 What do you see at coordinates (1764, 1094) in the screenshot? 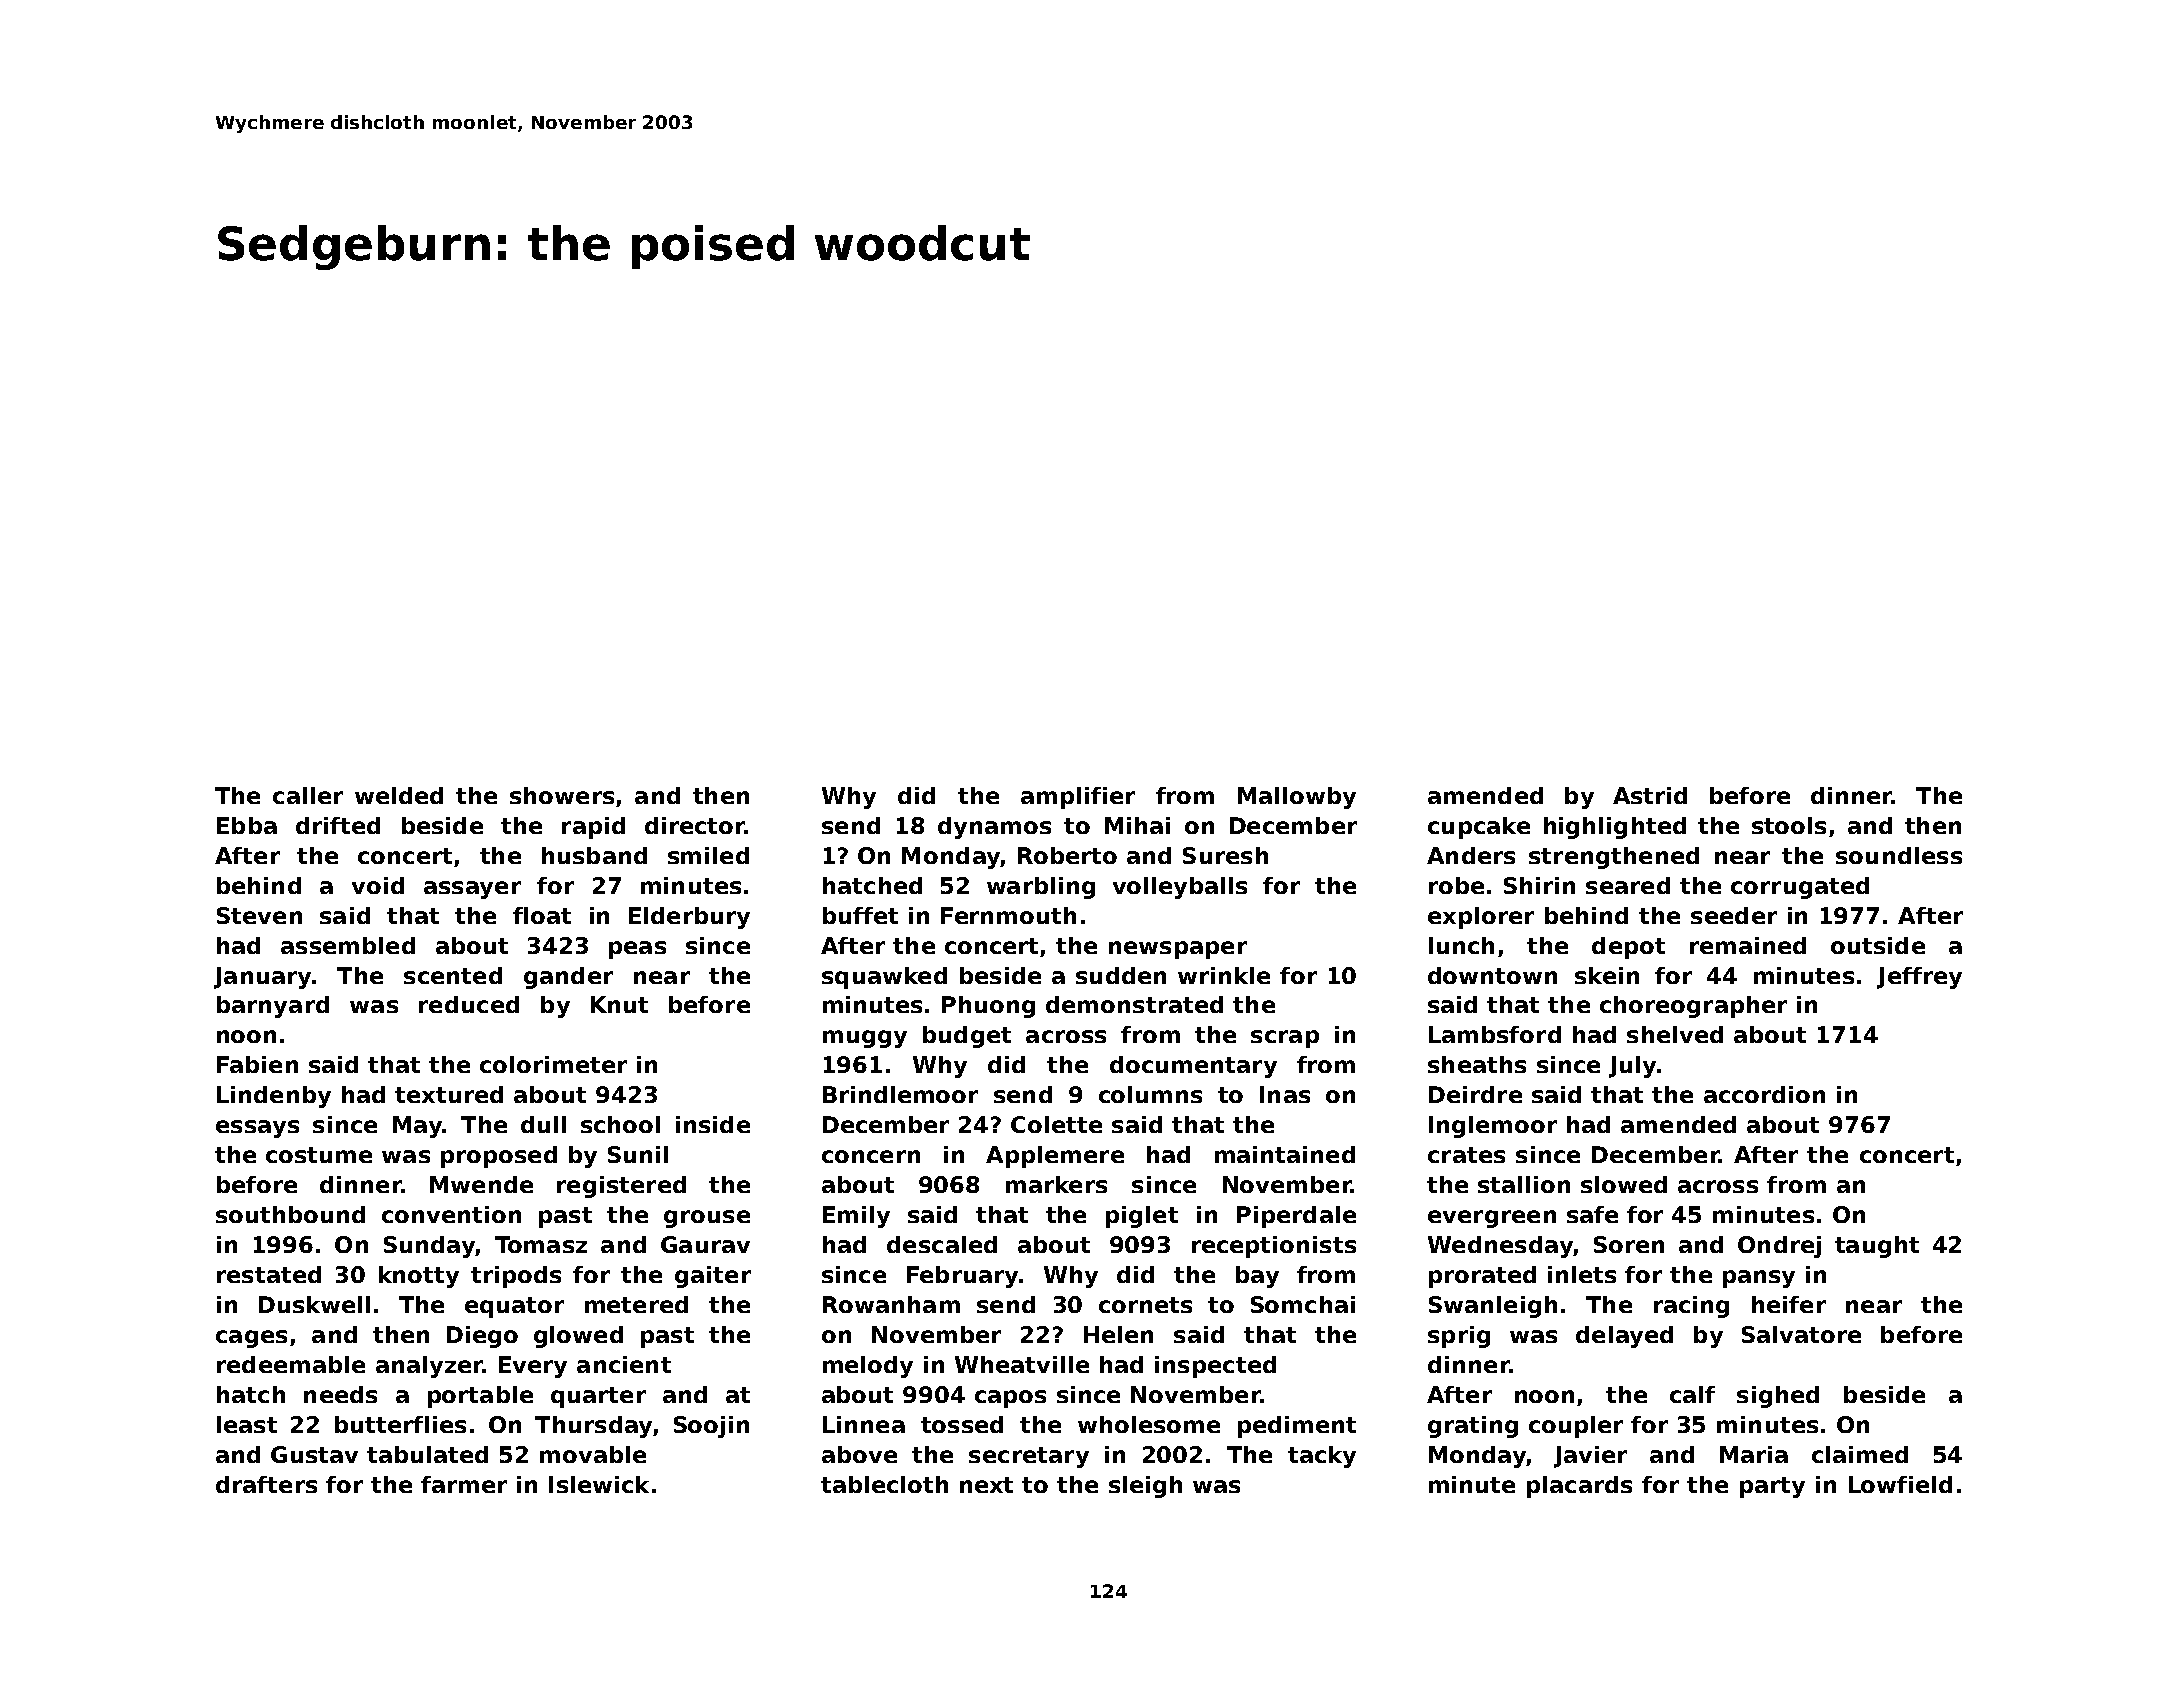
I see `accordion` at bounding box center [1764, 1094].
